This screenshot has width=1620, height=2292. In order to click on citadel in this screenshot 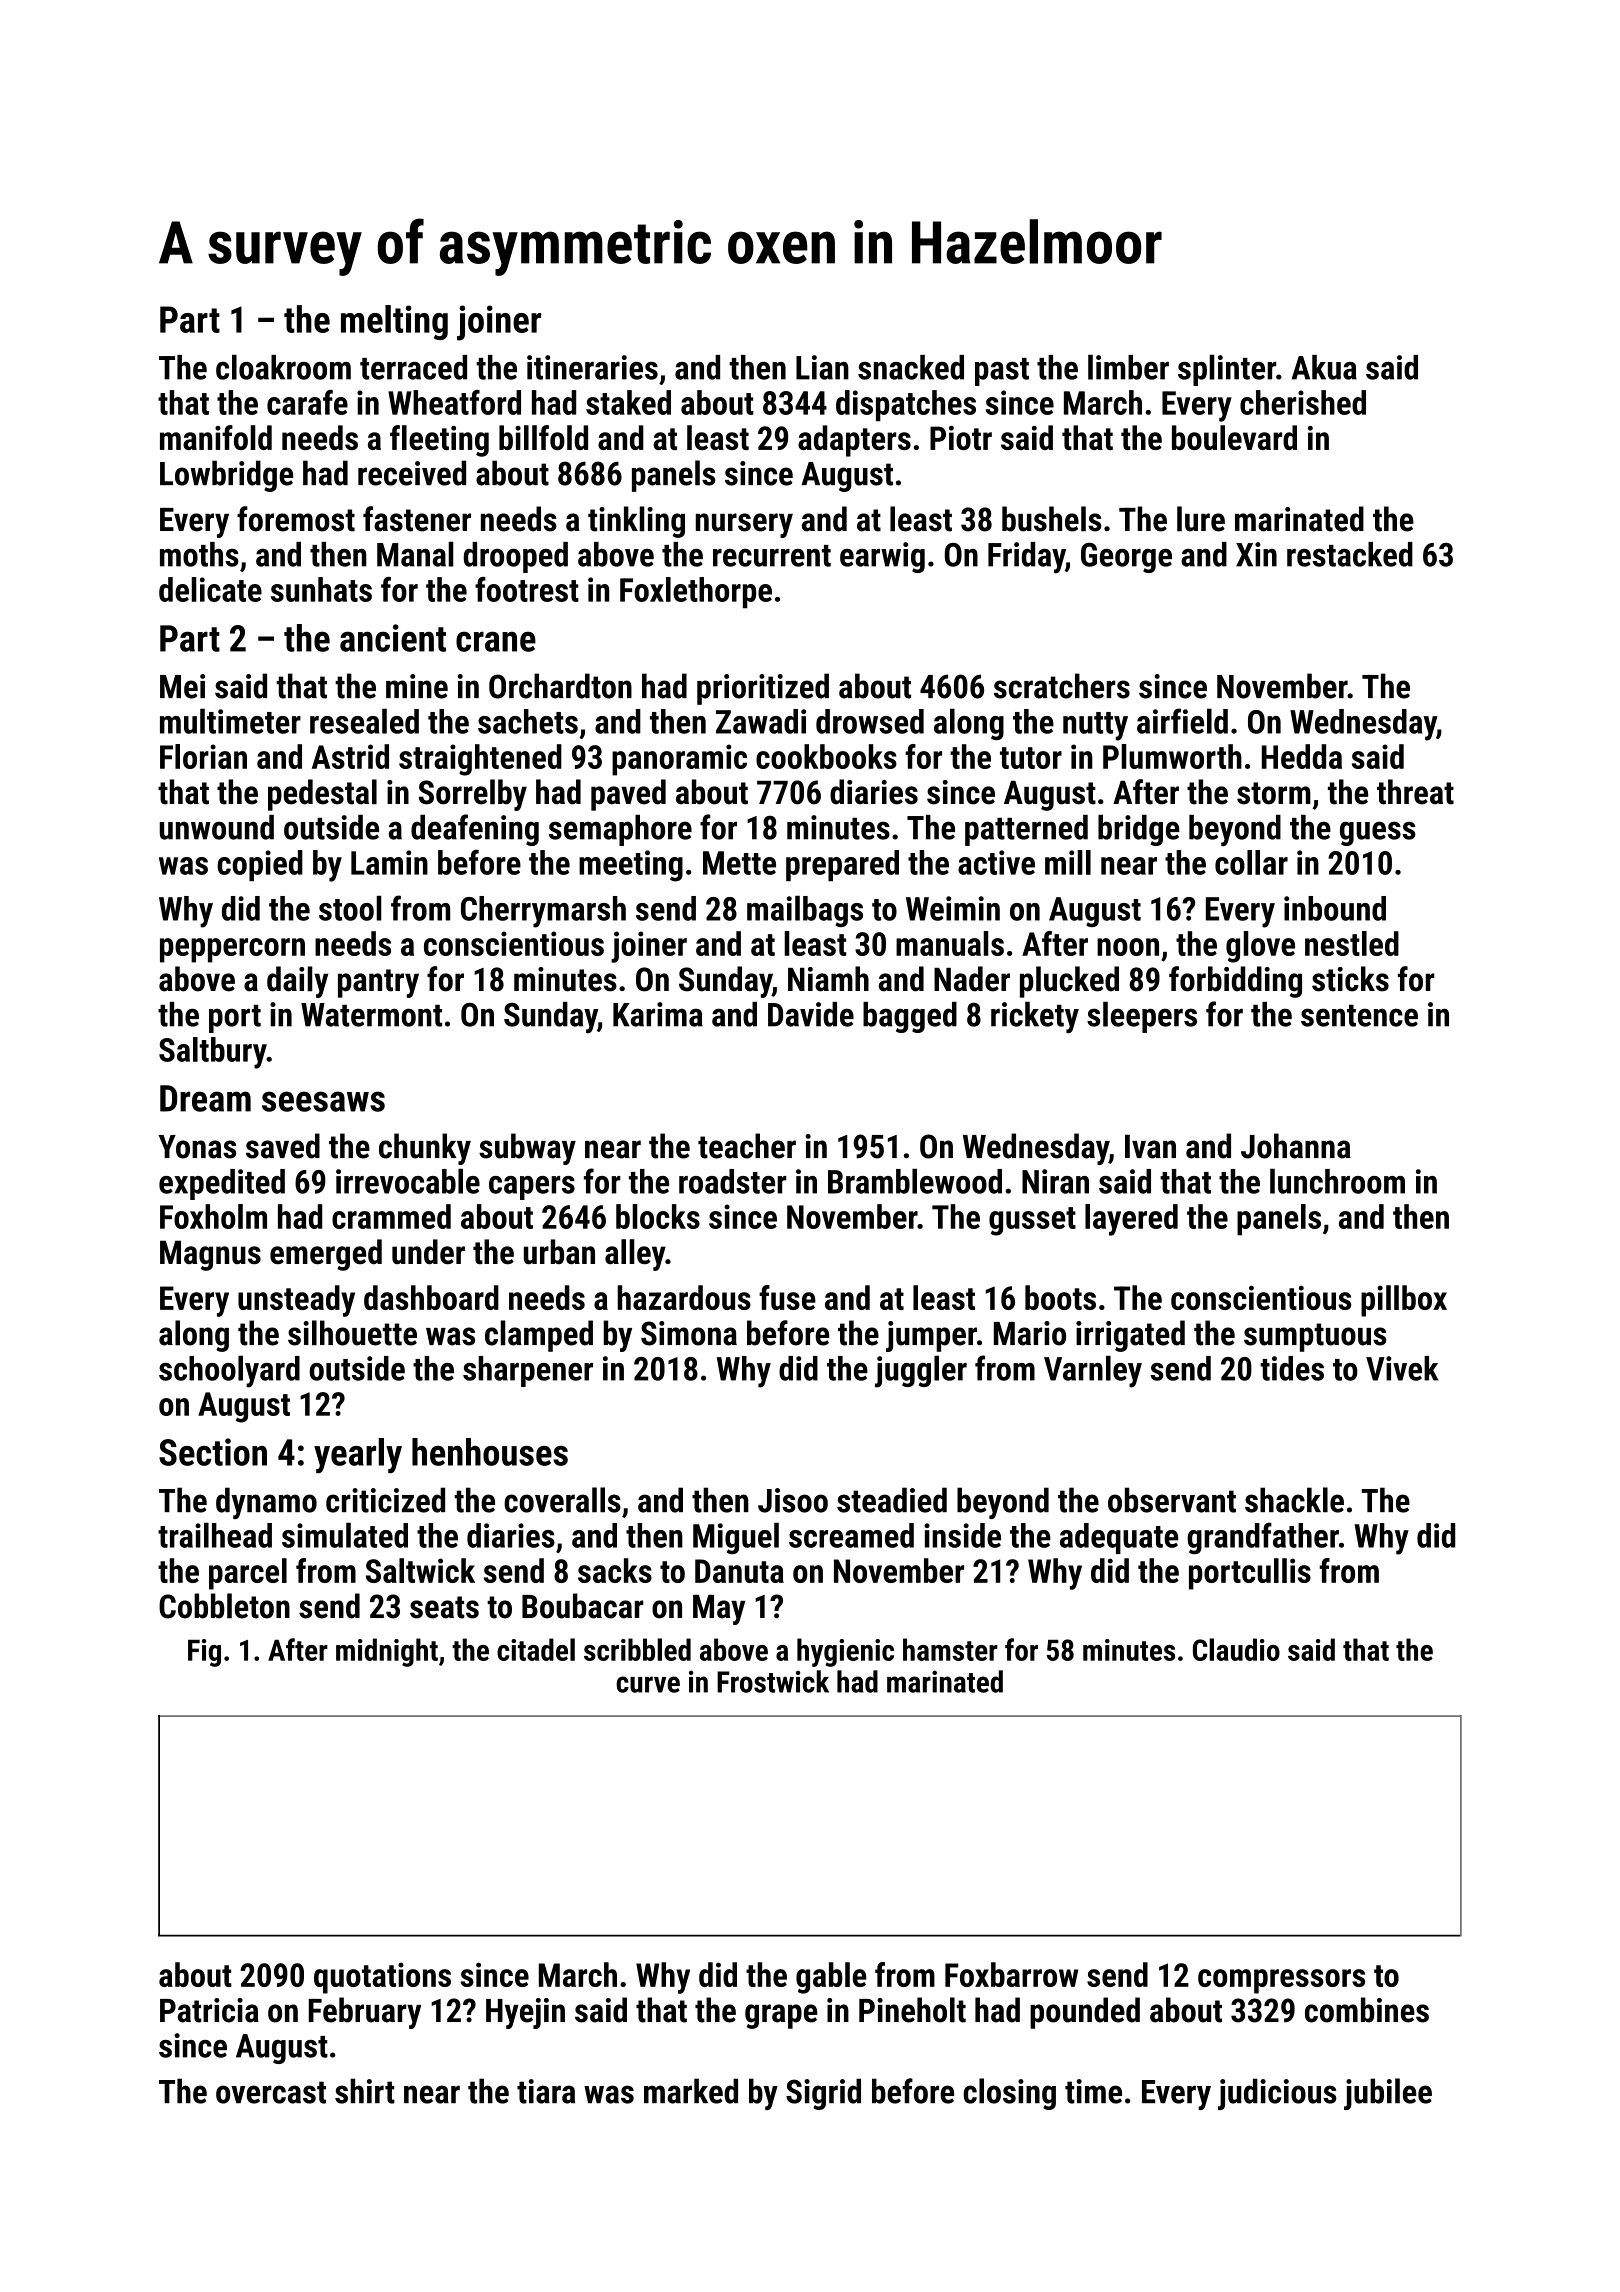, I will do `click(536, 1649)`.
